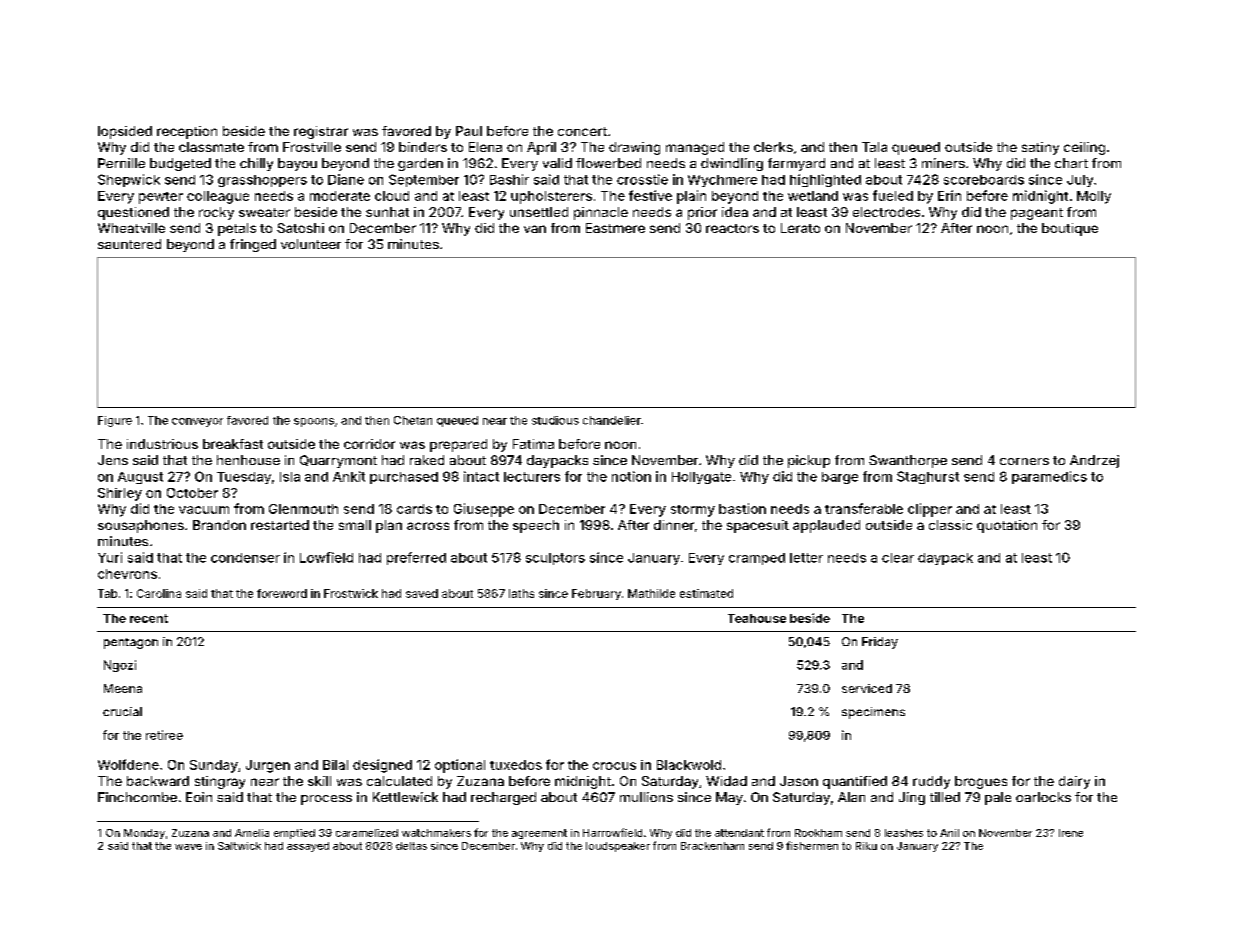 This page has width=1233, height=952. What do you see at coordinates (695, 148) in the page?
I see `managed` at bounding box center [695, 148].
